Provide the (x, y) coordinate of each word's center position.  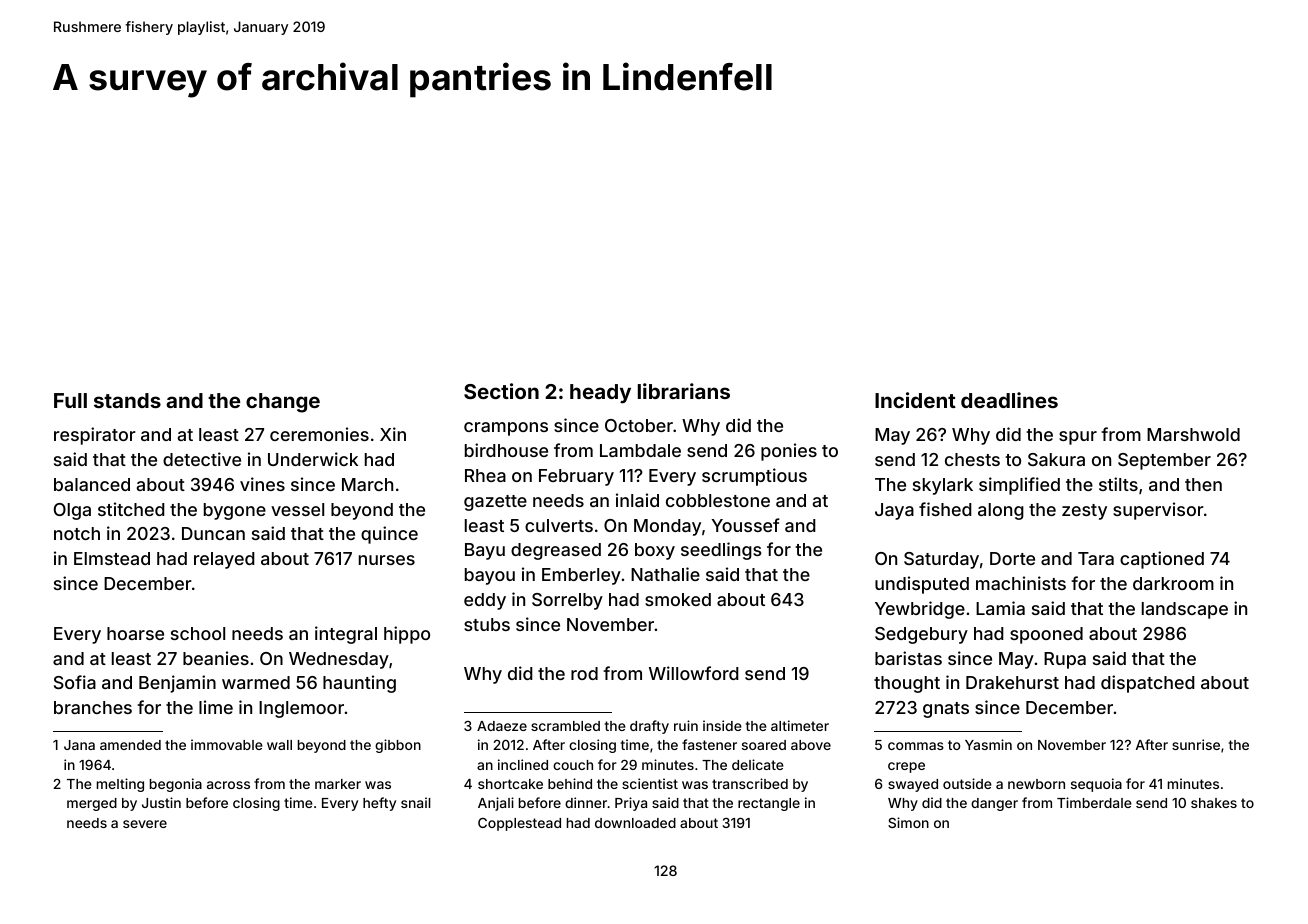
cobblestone (718, 500)
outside (967, 783)
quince (389, 535)
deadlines (1009, 400)
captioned (1162, 560)
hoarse (135, 633)
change (283, 403)
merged (92, 804)
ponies (789, 452)
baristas (908, 658)
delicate (758, 764)
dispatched (1148, 684)
